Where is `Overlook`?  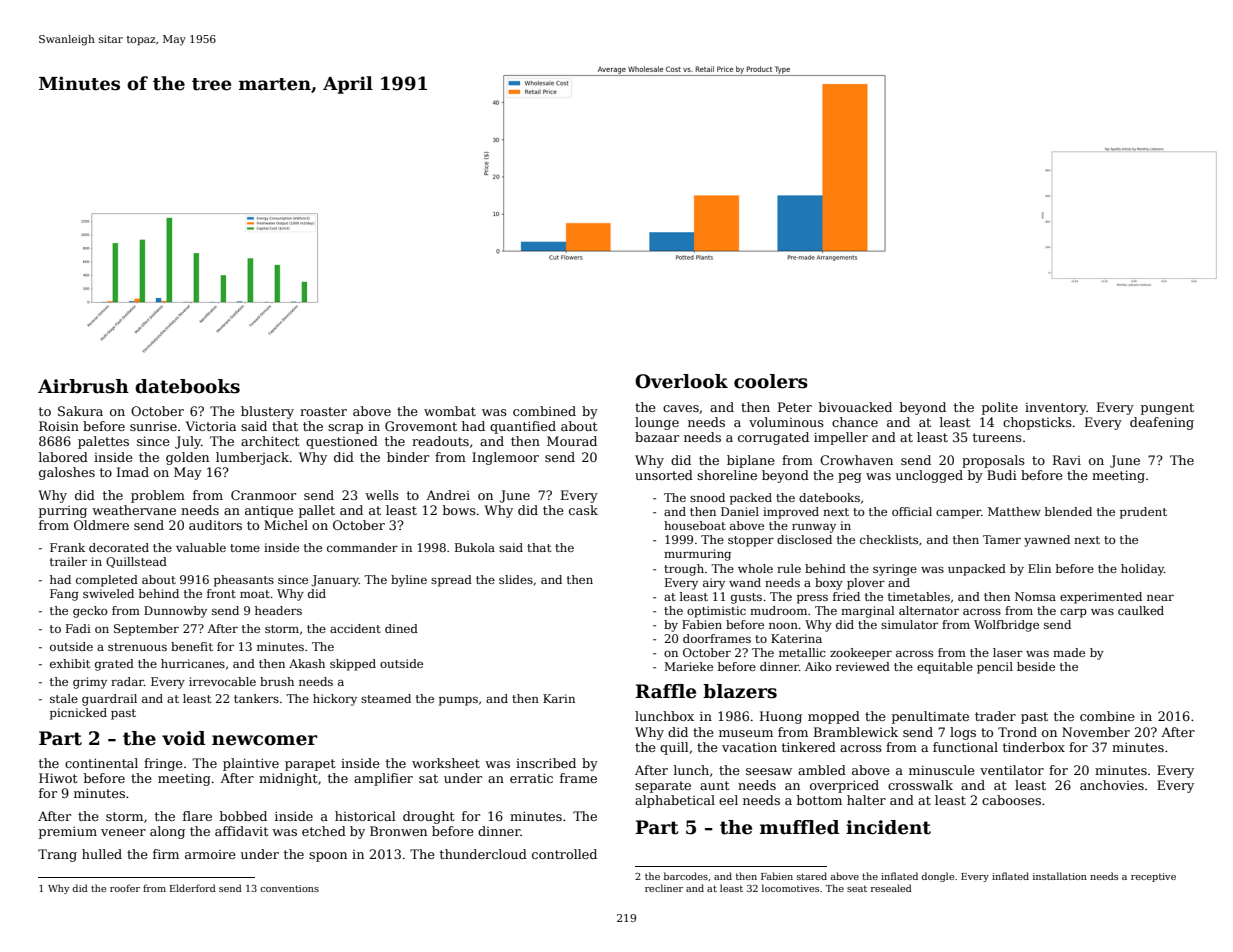 Overlook is located at coordinates (681, 381).
